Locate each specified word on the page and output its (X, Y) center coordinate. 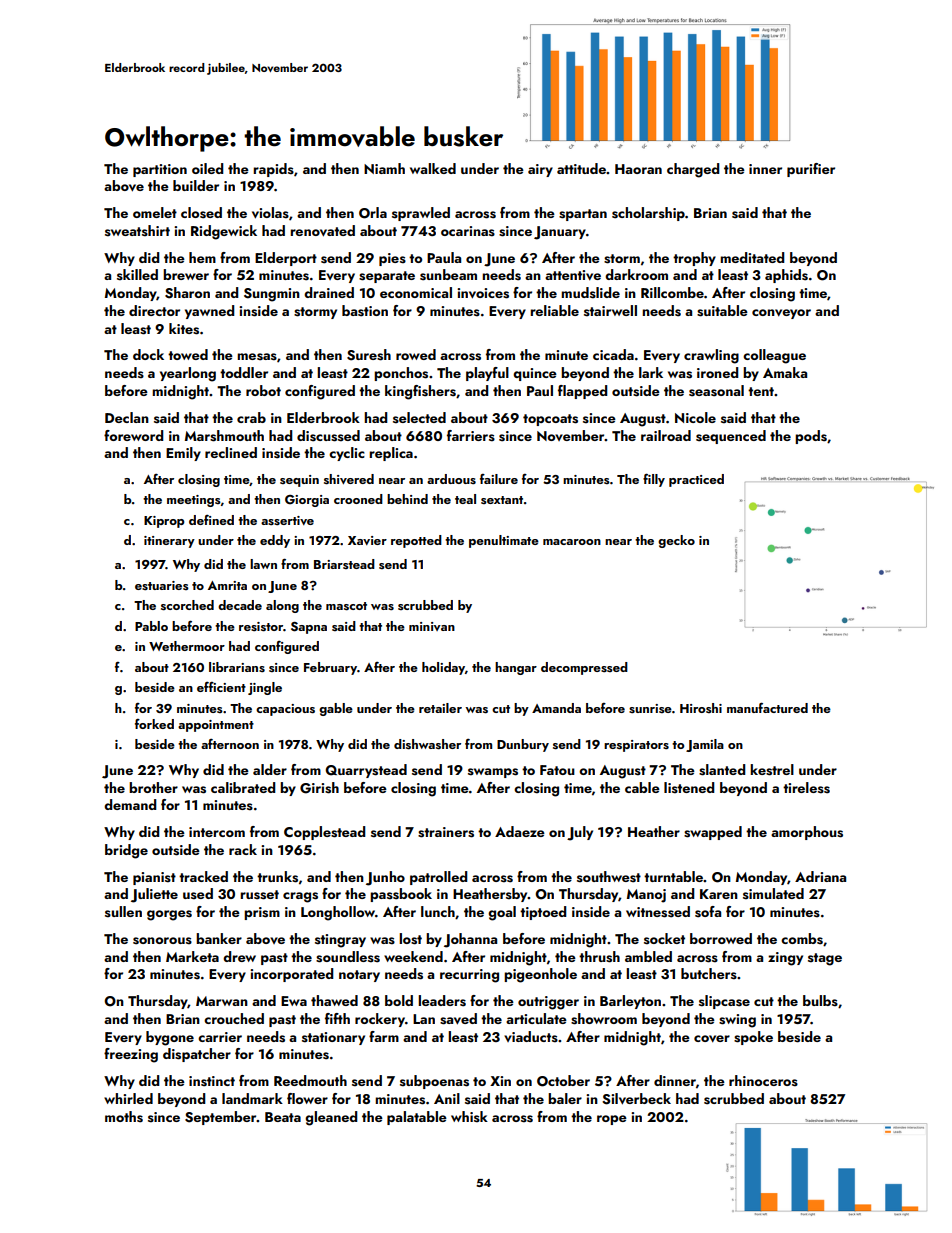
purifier (811, 170)
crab (251, 417)
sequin (299, 481)
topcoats (550, 420)
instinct (212, 1081)
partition (160, 170)
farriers (471, 436)
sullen (123, 912)
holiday (443, 668)
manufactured (767, 707)
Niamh (384, 168)
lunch (438, 911)
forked (154, 724)
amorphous (807, 833)
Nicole (695, 417)
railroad (666, 435)
